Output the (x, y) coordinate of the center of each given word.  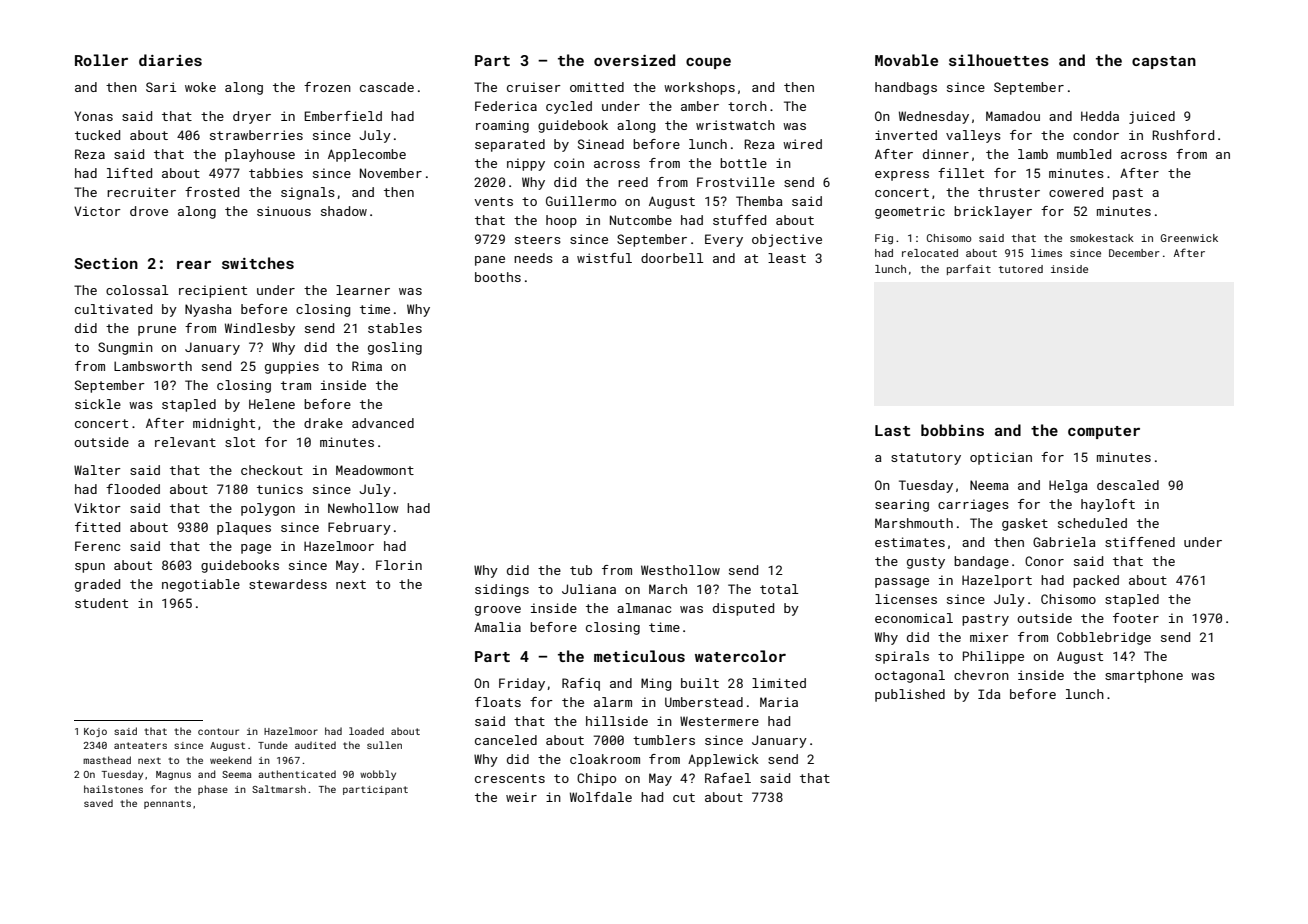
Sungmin (125, 348)
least (787, 258)
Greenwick (1189, 238)
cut (684, 797)
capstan (1164, 62)
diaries (170, 60)
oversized (634, 60)
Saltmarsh (279, 789)
